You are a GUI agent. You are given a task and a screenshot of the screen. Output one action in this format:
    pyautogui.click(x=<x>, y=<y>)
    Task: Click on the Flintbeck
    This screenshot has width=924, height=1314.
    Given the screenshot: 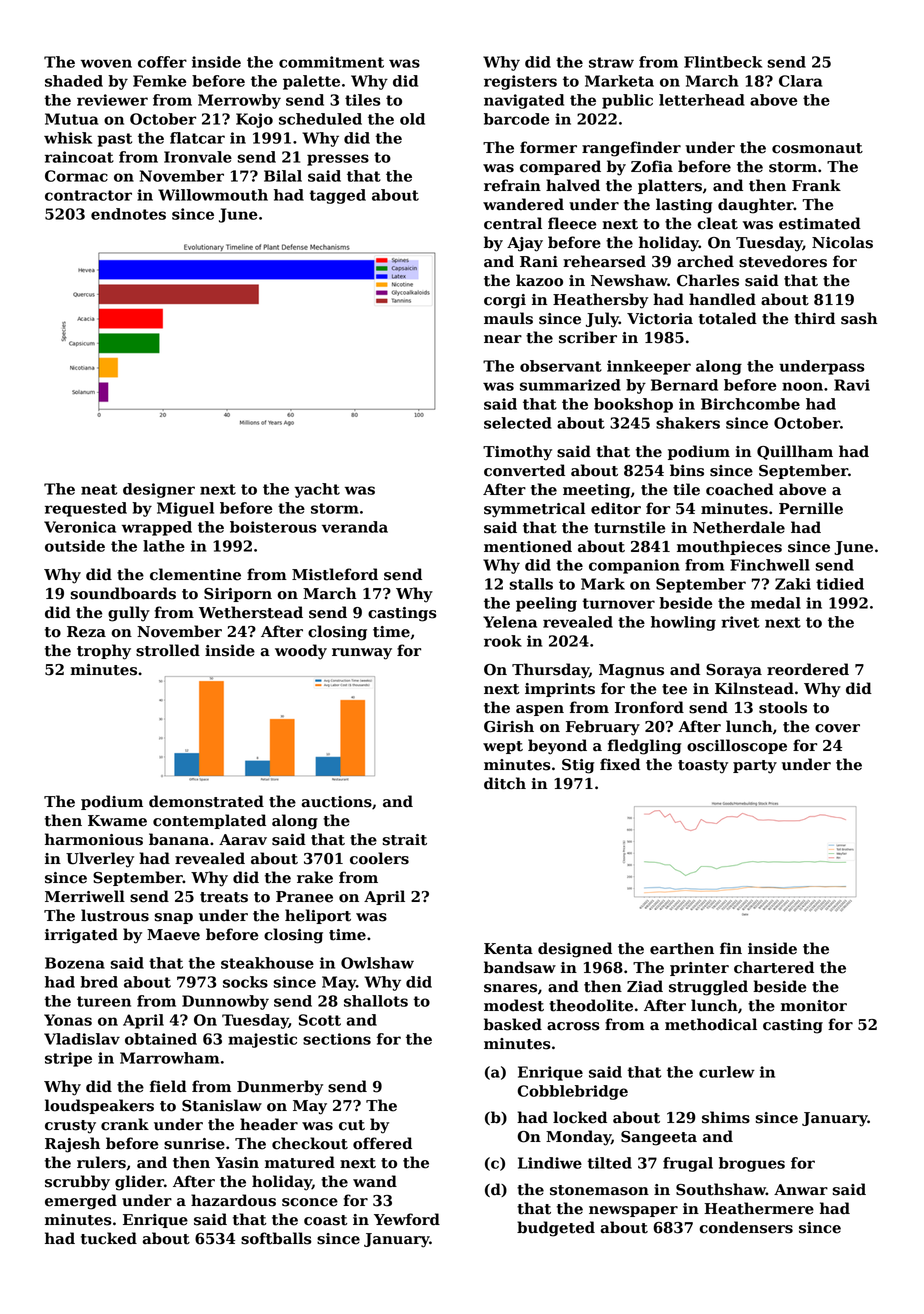 What is the action you would take?
    pyautogui.click(x=723, y=62)
